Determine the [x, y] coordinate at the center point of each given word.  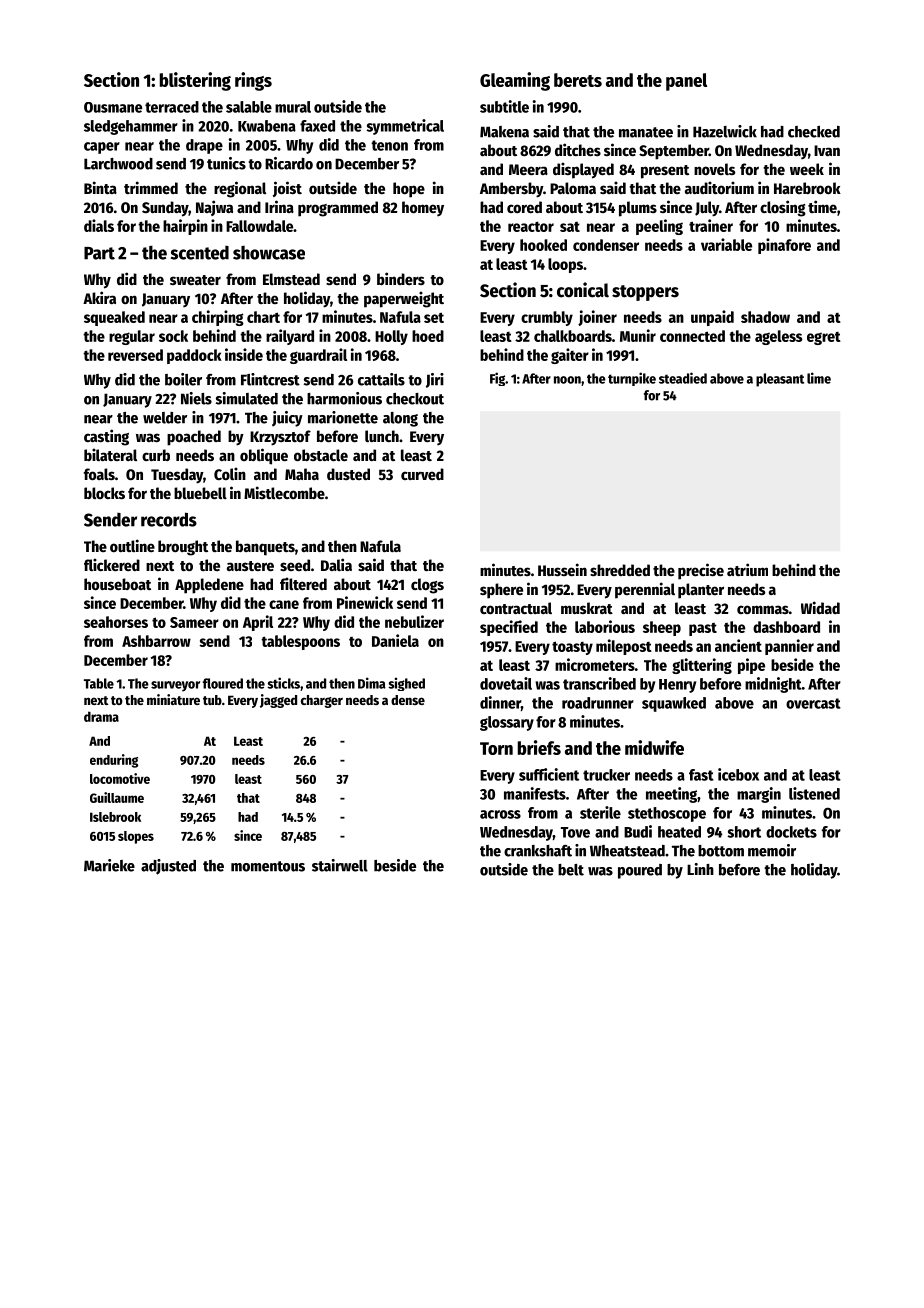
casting [106, 437]
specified [509, 628]
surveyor [175, 686]
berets [578, 80]
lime [819, 378]
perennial [645, 590]
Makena [504, 132]
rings [253, 81]
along [400, 419]
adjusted [168, 867]
